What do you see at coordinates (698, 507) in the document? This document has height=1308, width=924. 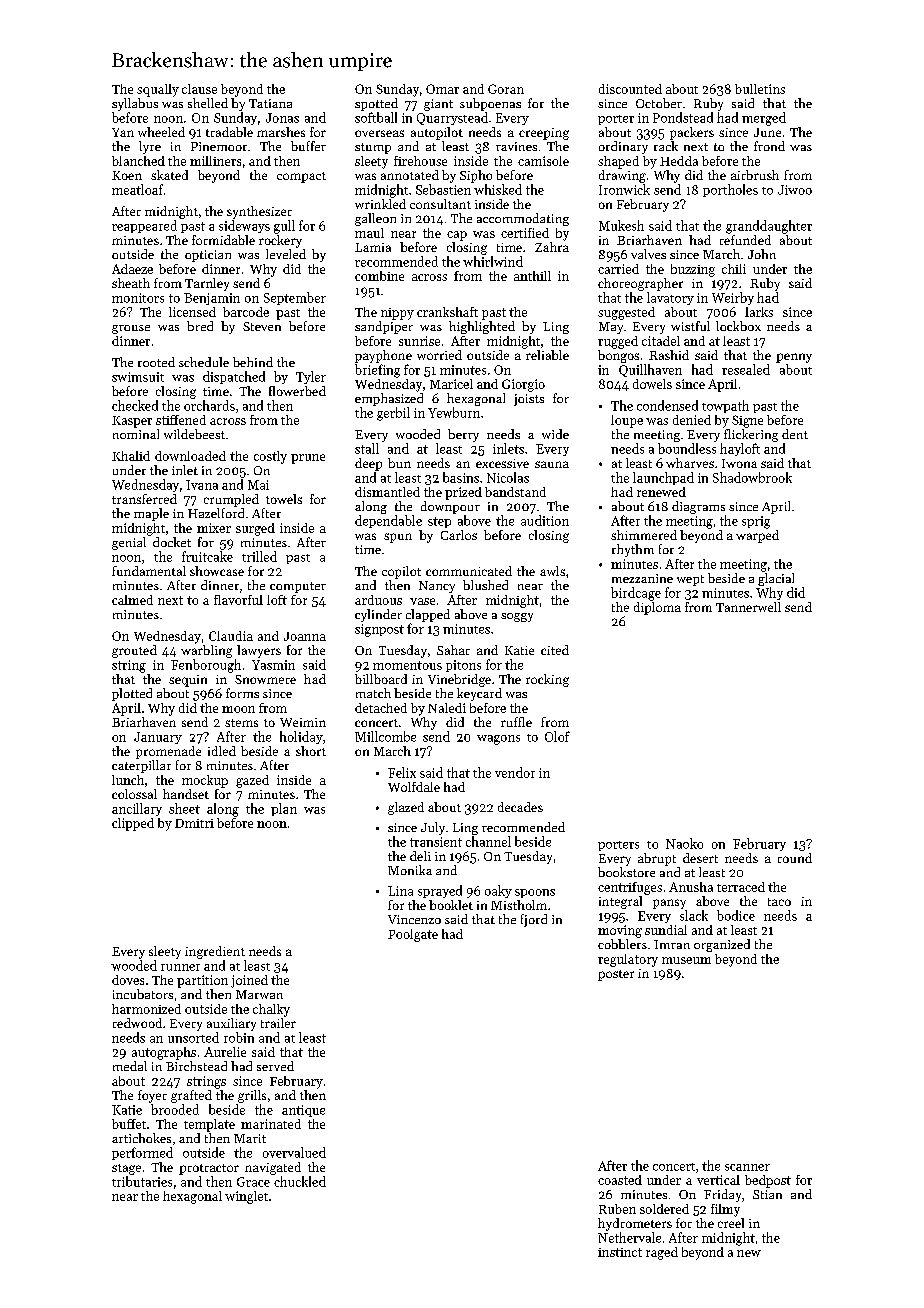 I see `diagrams` at bounding box center [698, 507].
